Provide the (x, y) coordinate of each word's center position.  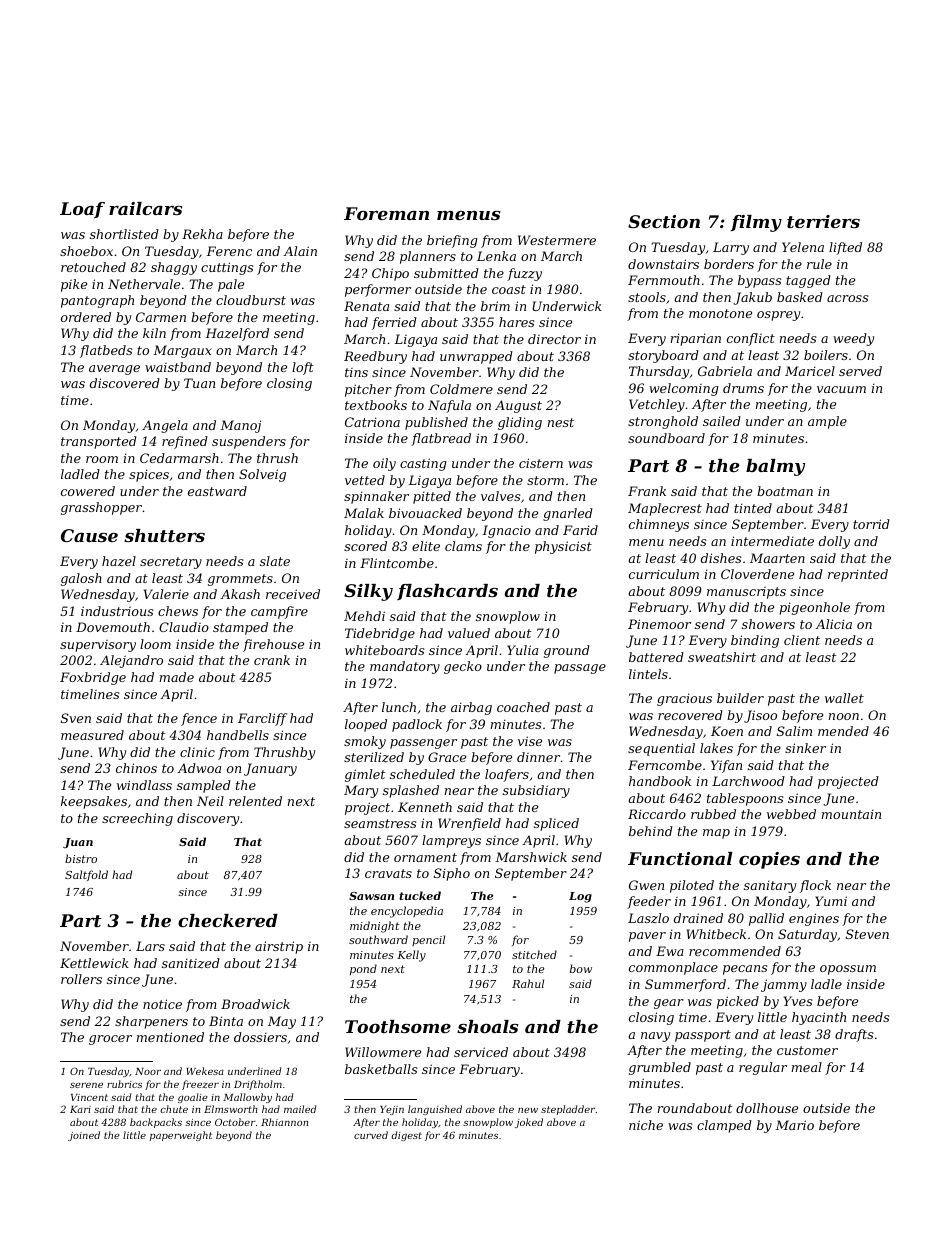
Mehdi (364, 616)
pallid (766, 919)
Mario (794, 1125)
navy (655, 1037)
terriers (823, 221)
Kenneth (425, 807)
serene (86, 1085)
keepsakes (94, 802)
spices (149, 475)
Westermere (557, 240)
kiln (154, 333)
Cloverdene (757, 574)
